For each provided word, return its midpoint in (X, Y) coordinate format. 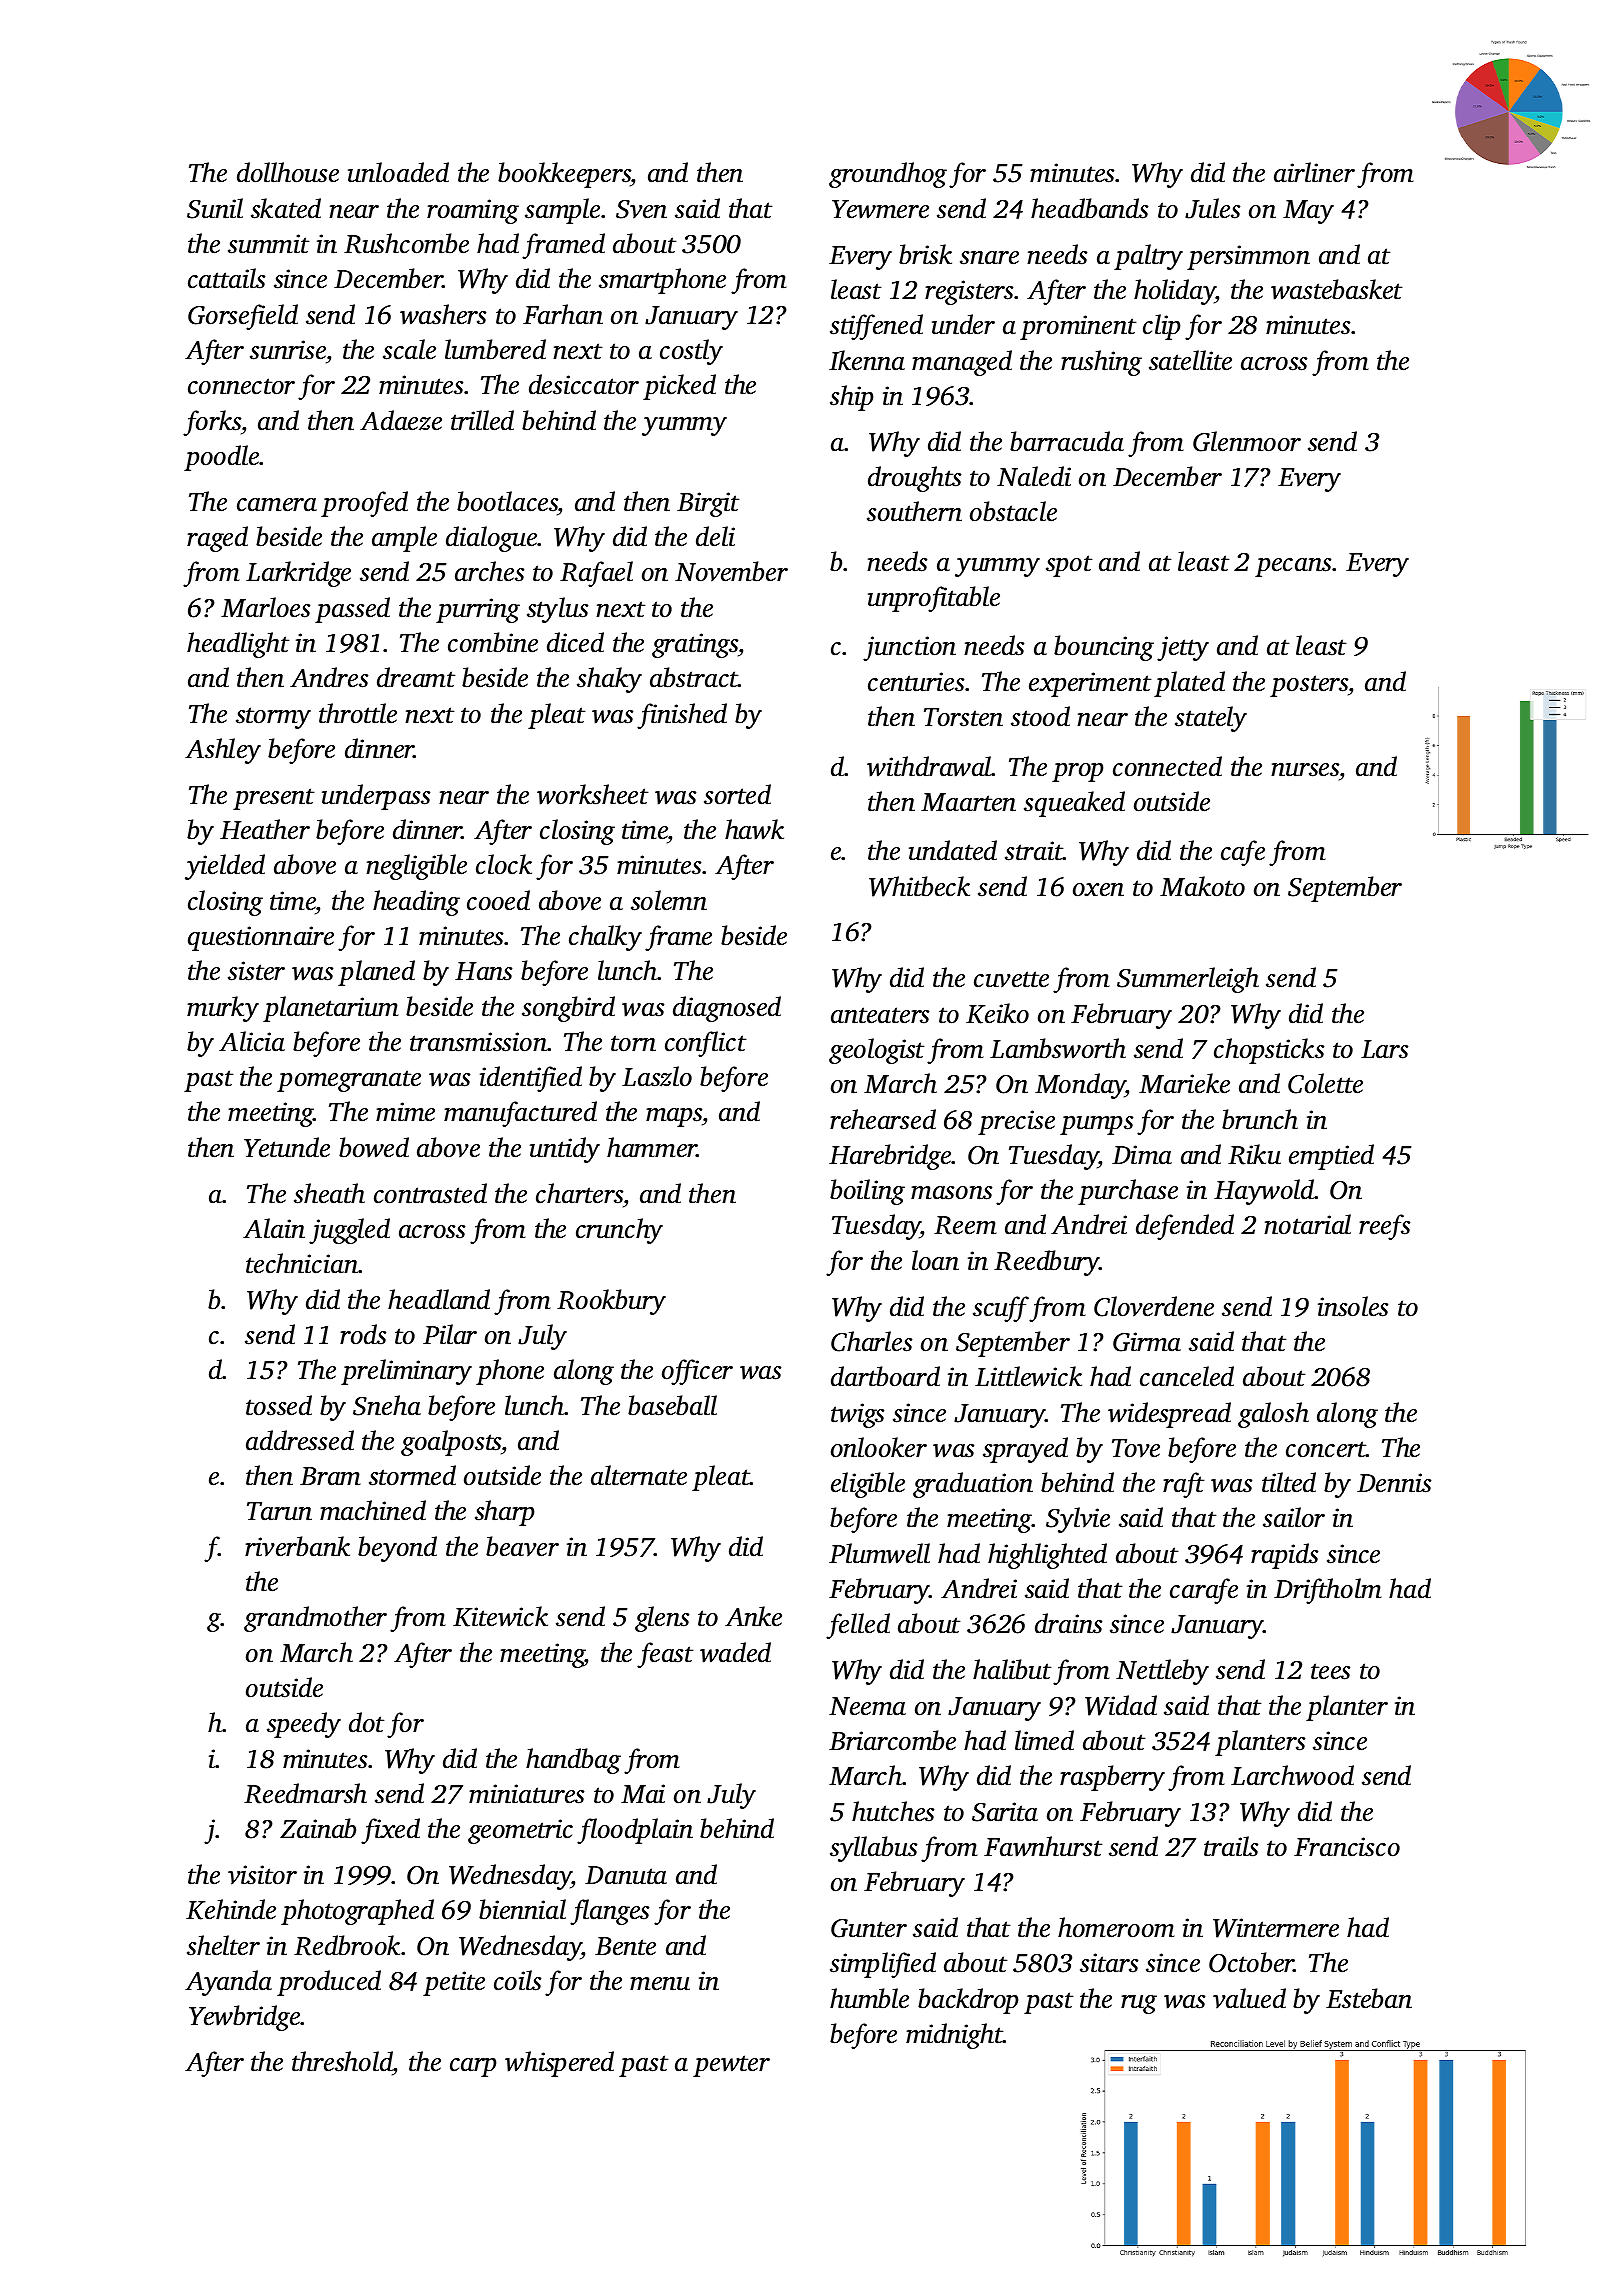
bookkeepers (564, 175)
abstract (694, 677)
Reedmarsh (305, 1793)
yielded (225, 867)
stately (1211, 719)
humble (869, 1998)
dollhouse (288, 172)
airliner (1314, 172)
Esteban (1369, 1998)
